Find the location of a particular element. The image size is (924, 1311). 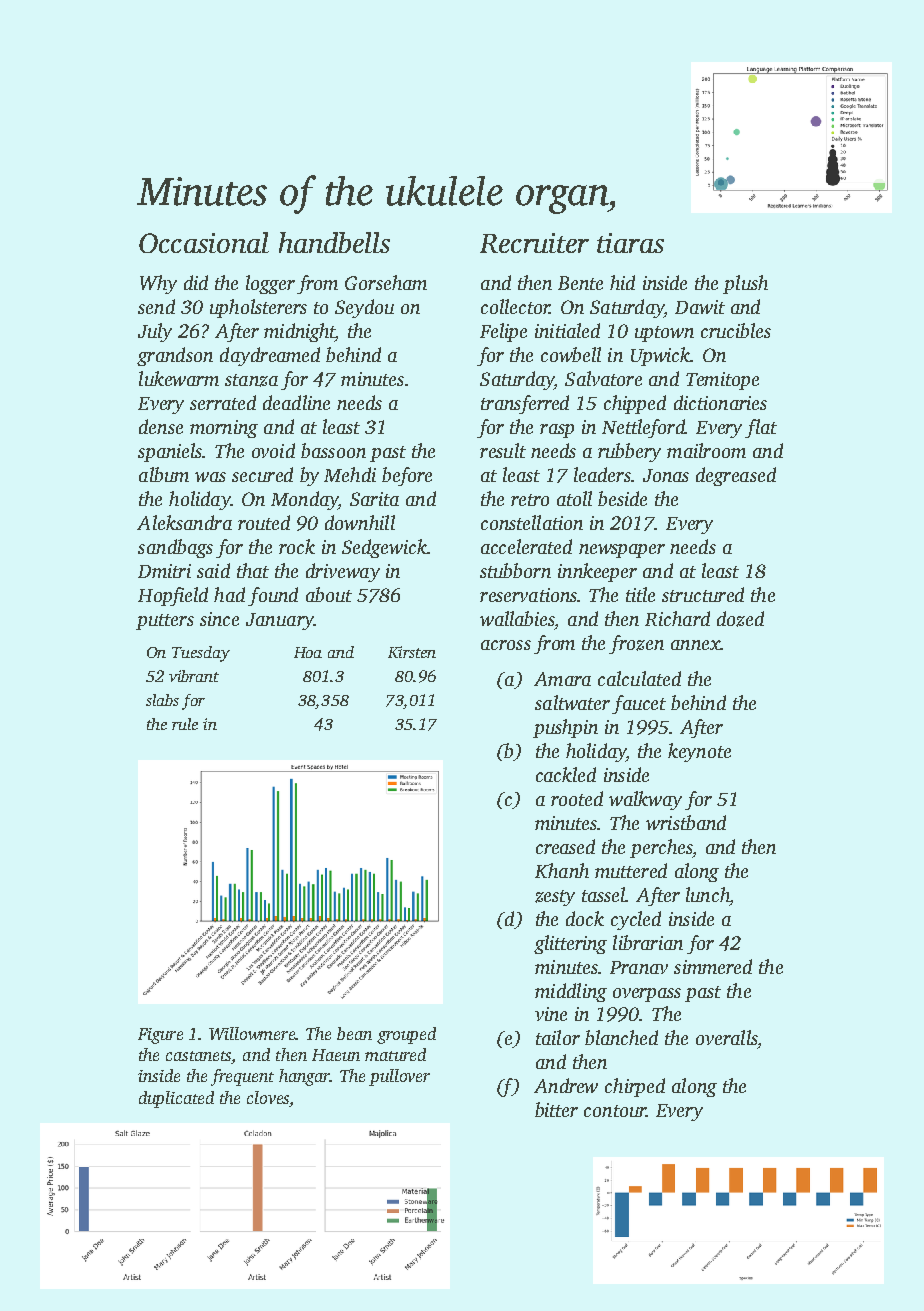

cowbell is located at coordinates (571, 354).
